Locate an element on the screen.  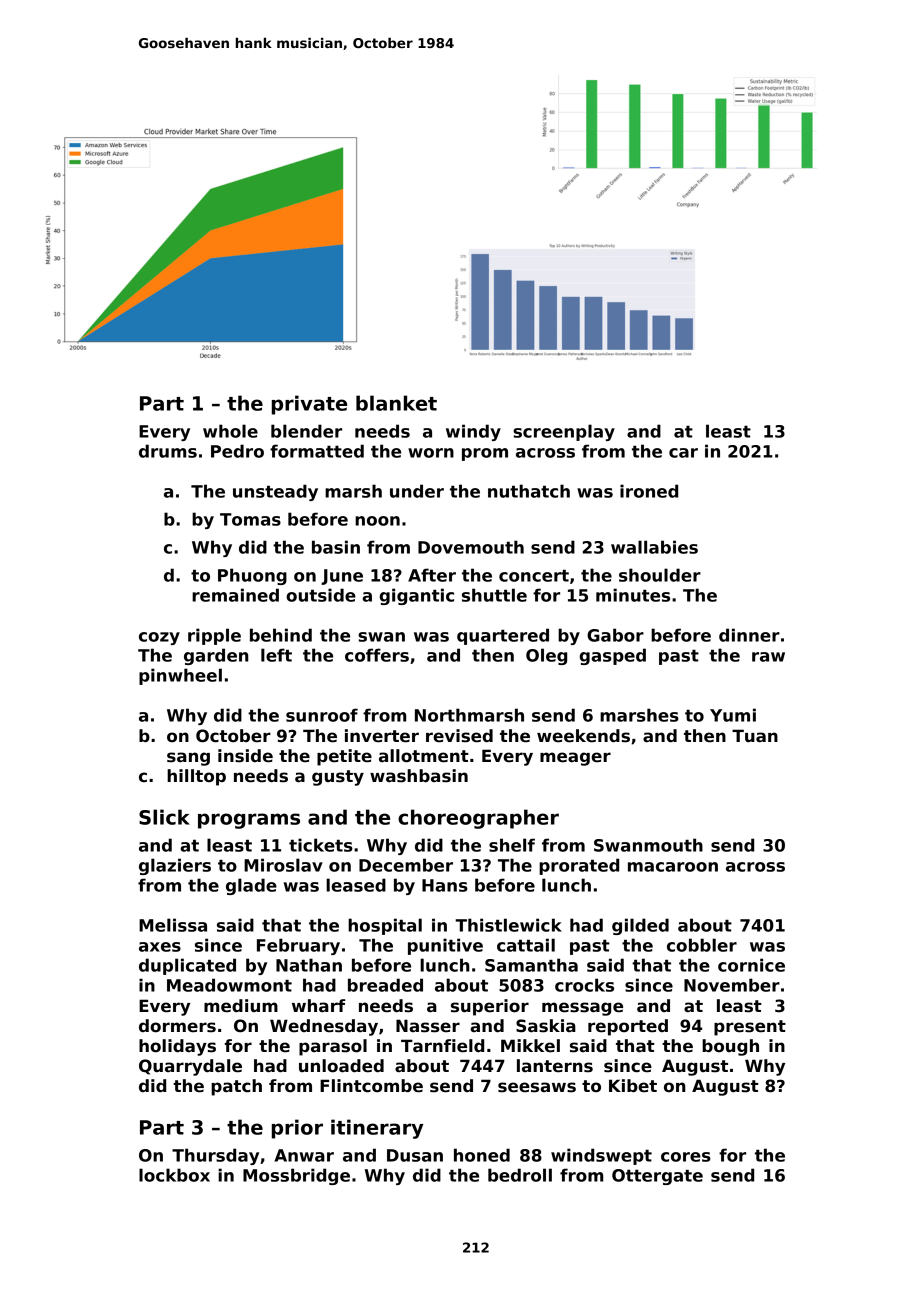
ironed is located at coordinates (649, 491).
